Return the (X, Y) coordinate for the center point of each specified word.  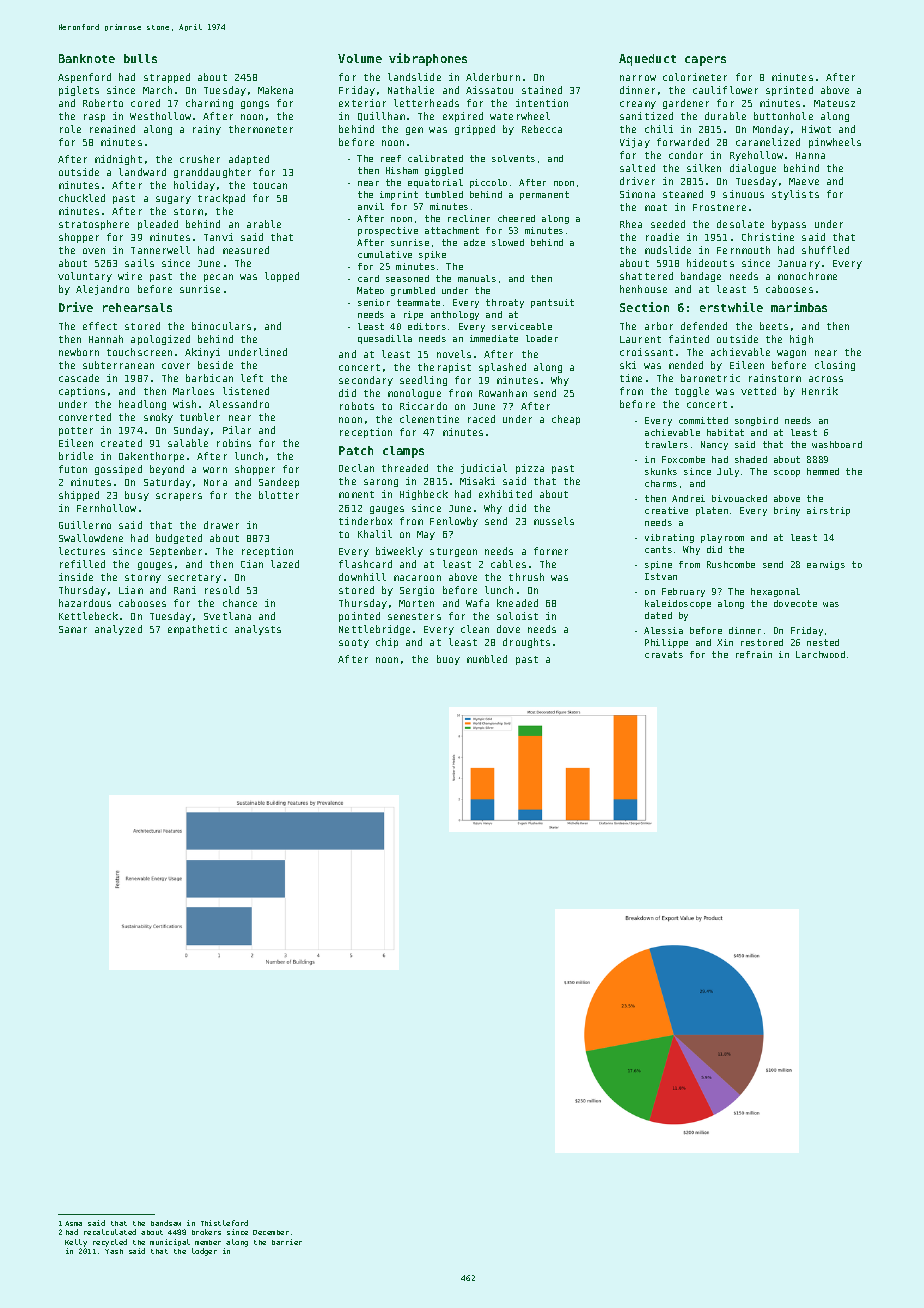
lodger (204, 1252)
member (208, 1242)
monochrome (807, 276)
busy (137, 496)
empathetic (197, 630)
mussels (554, 521)
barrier (287, 1242)
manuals (477, 278)
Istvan (661, 576)
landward (142, 172)
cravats (664, 654)
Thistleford (224, 1223)
